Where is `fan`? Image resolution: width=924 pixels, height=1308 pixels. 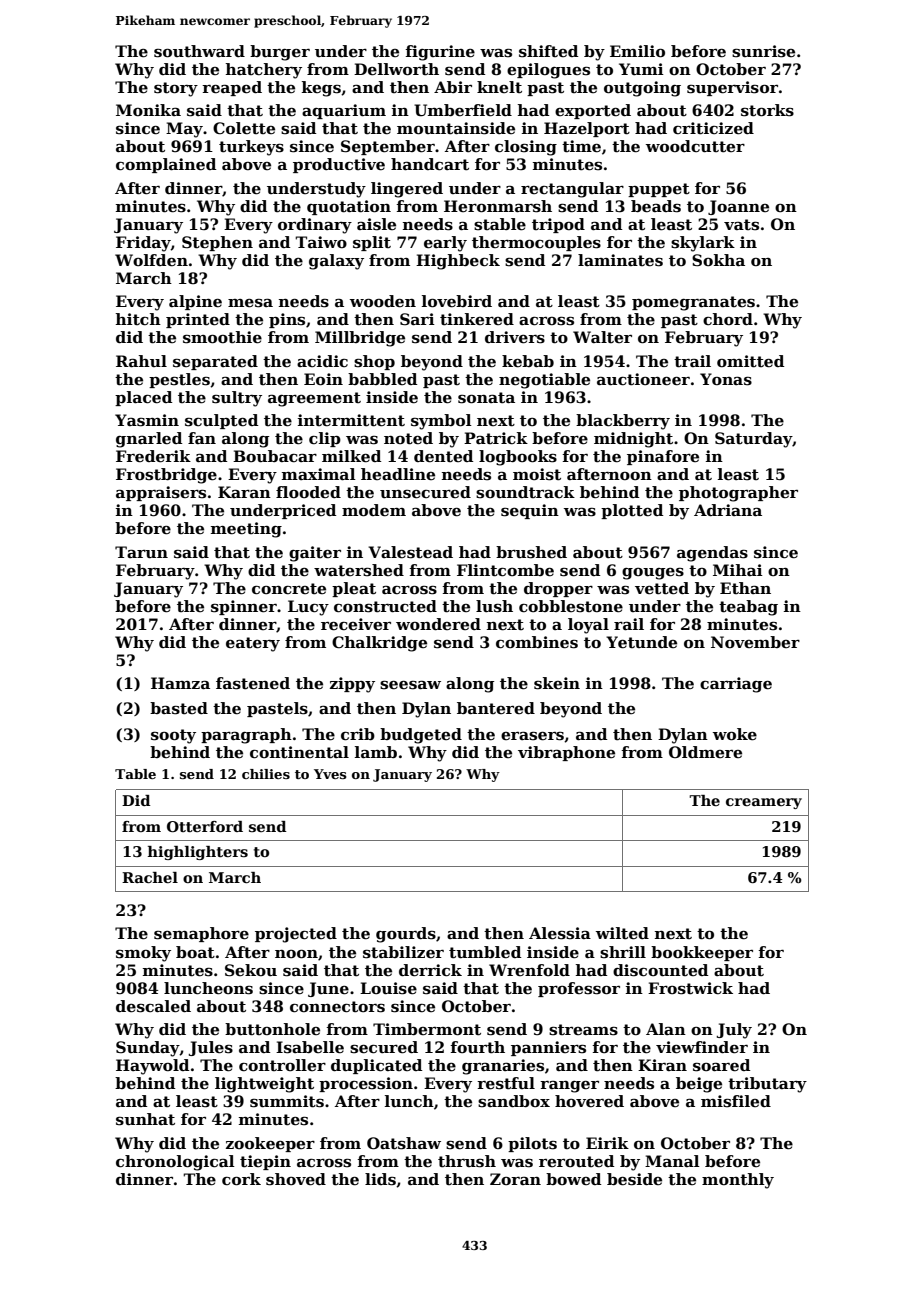
fan is located at coordinates (202, 438).
